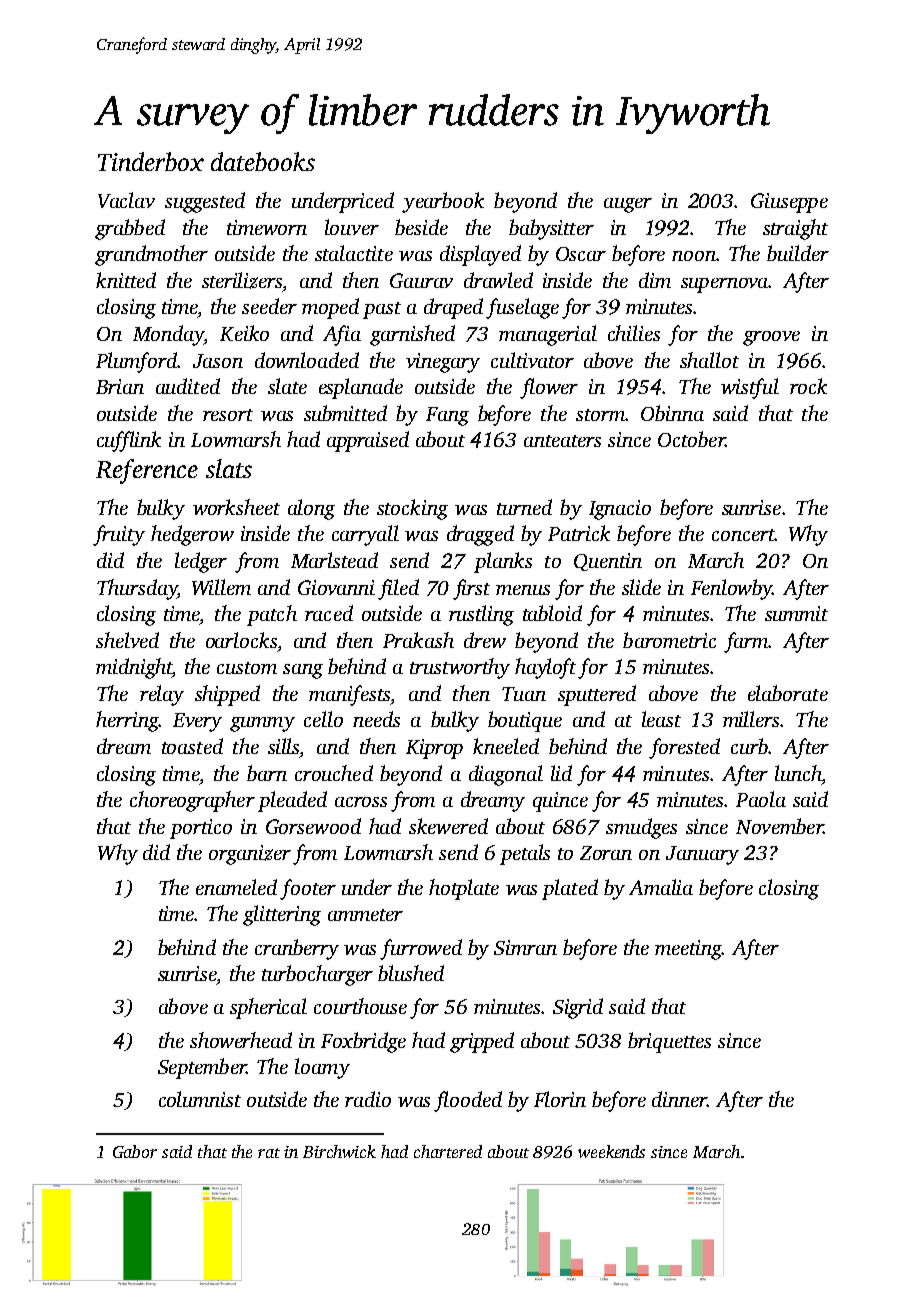  I want to click on summit, so click(796, 613).
